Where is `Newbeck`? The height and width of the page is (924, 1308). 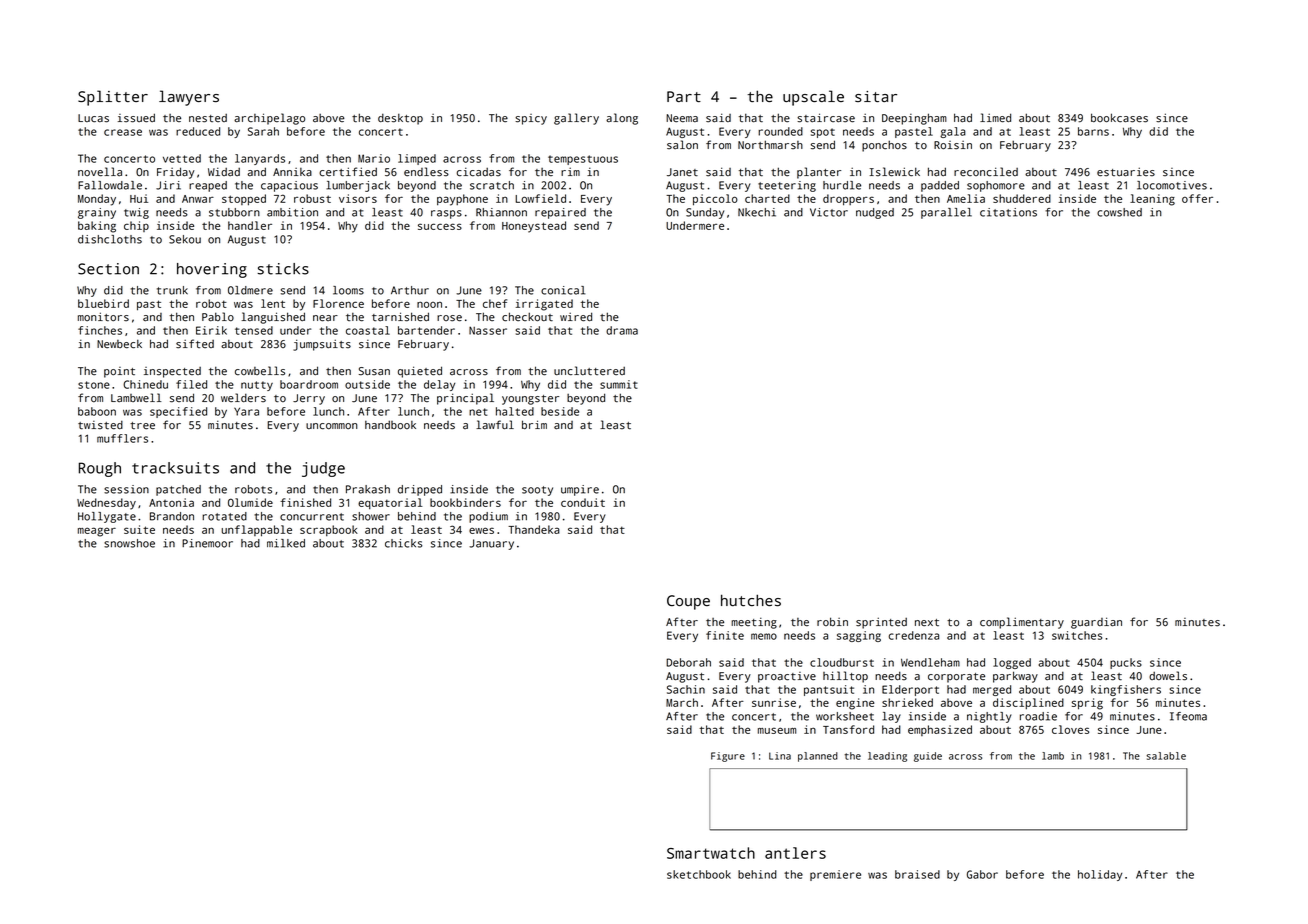
Newbeck is located at coordinates (119, 344).
